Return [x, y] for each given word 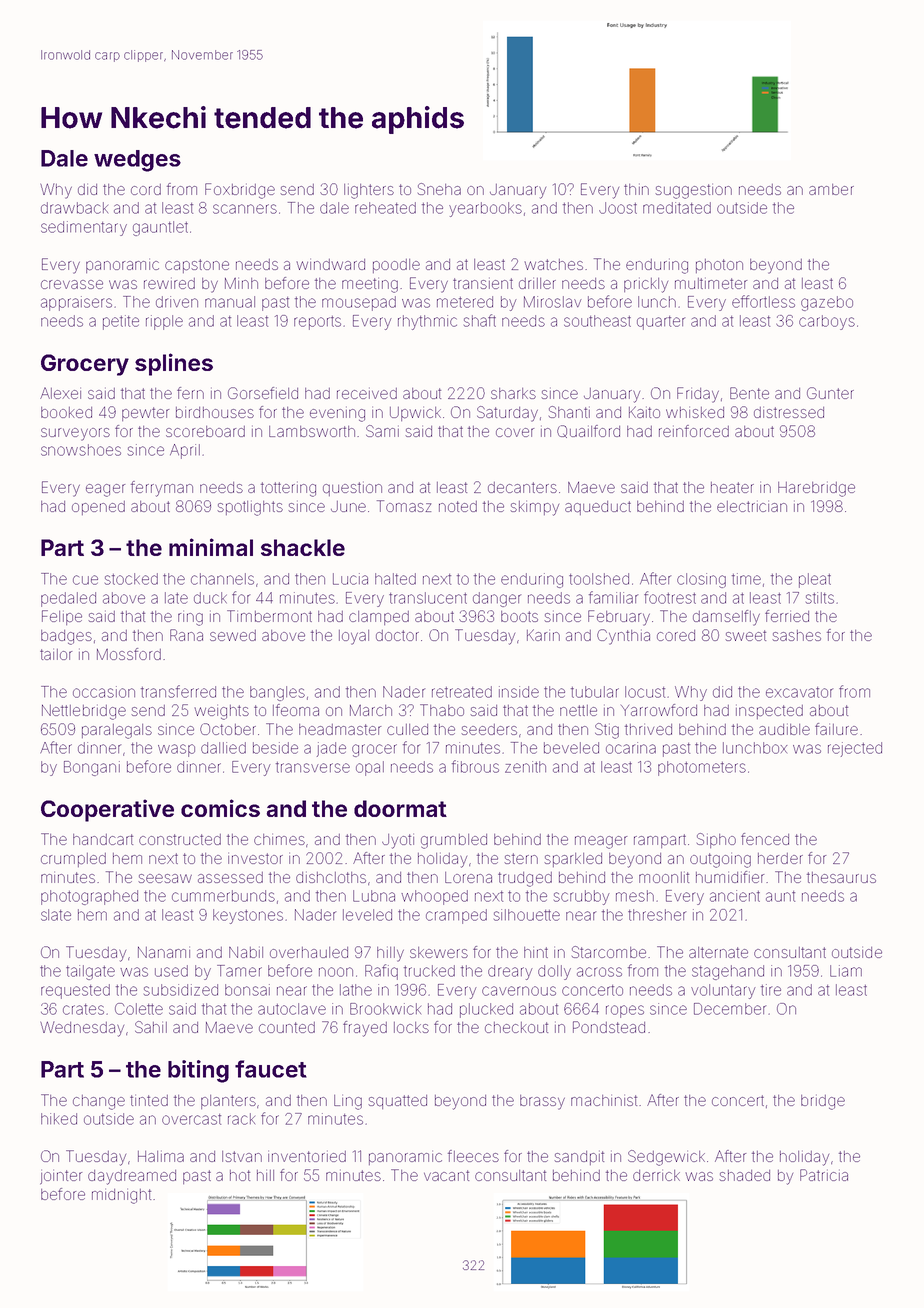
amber [831, 189]
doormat [400, 808]
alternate [718, 952]
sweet [745, 635]
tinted [149, 1100]
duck [210, 598]
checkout [516, 1027]
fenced [765, 839]
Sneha [439, 189]
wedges [137, 161]
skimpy [534, 508]
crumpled [73, 860]
